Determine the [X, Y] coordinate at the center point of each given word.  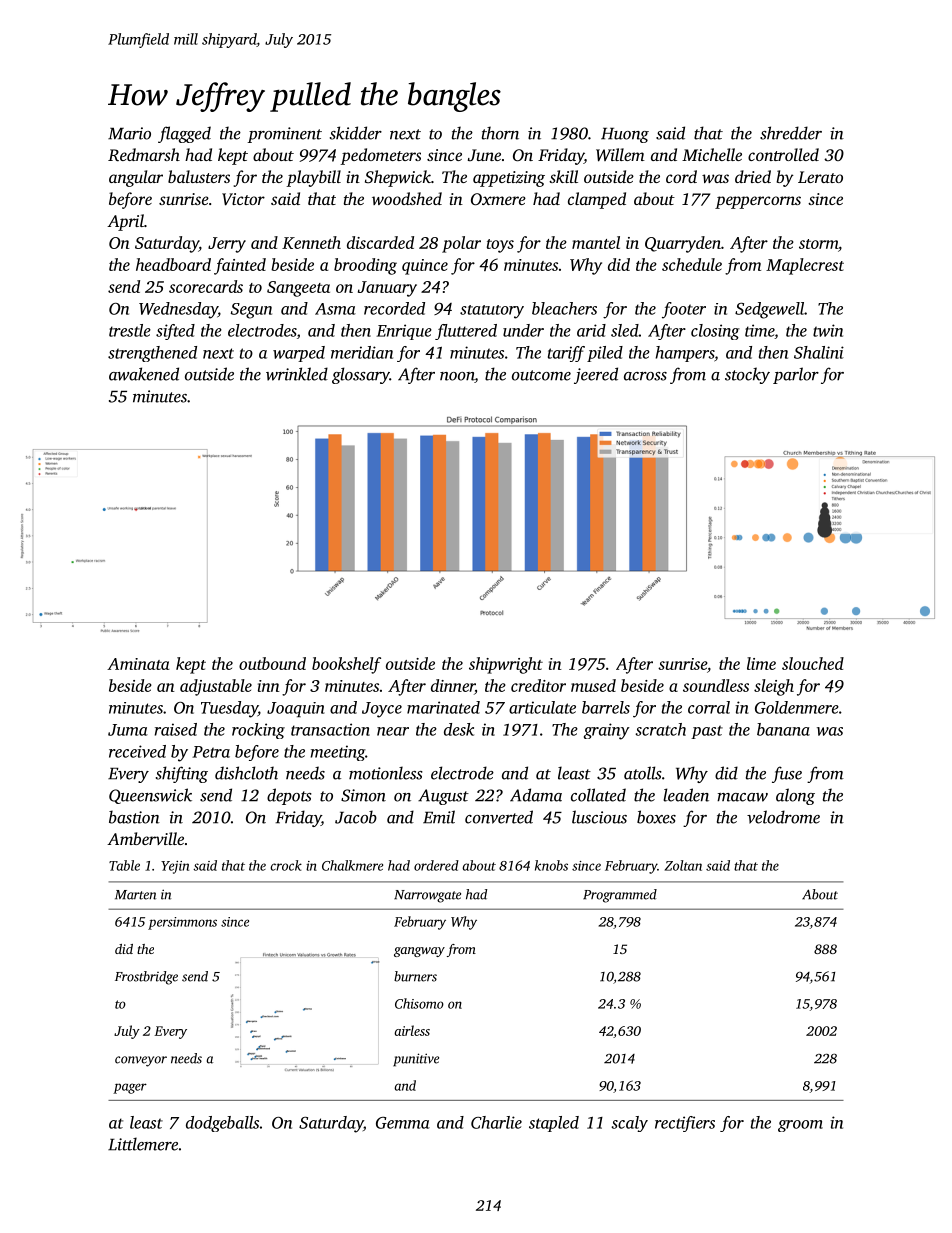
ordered [436, 865]
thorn [500, 133]
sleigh [774, 687]
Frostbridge [146, 978]
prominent [284, 135]
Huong [625, 135]
